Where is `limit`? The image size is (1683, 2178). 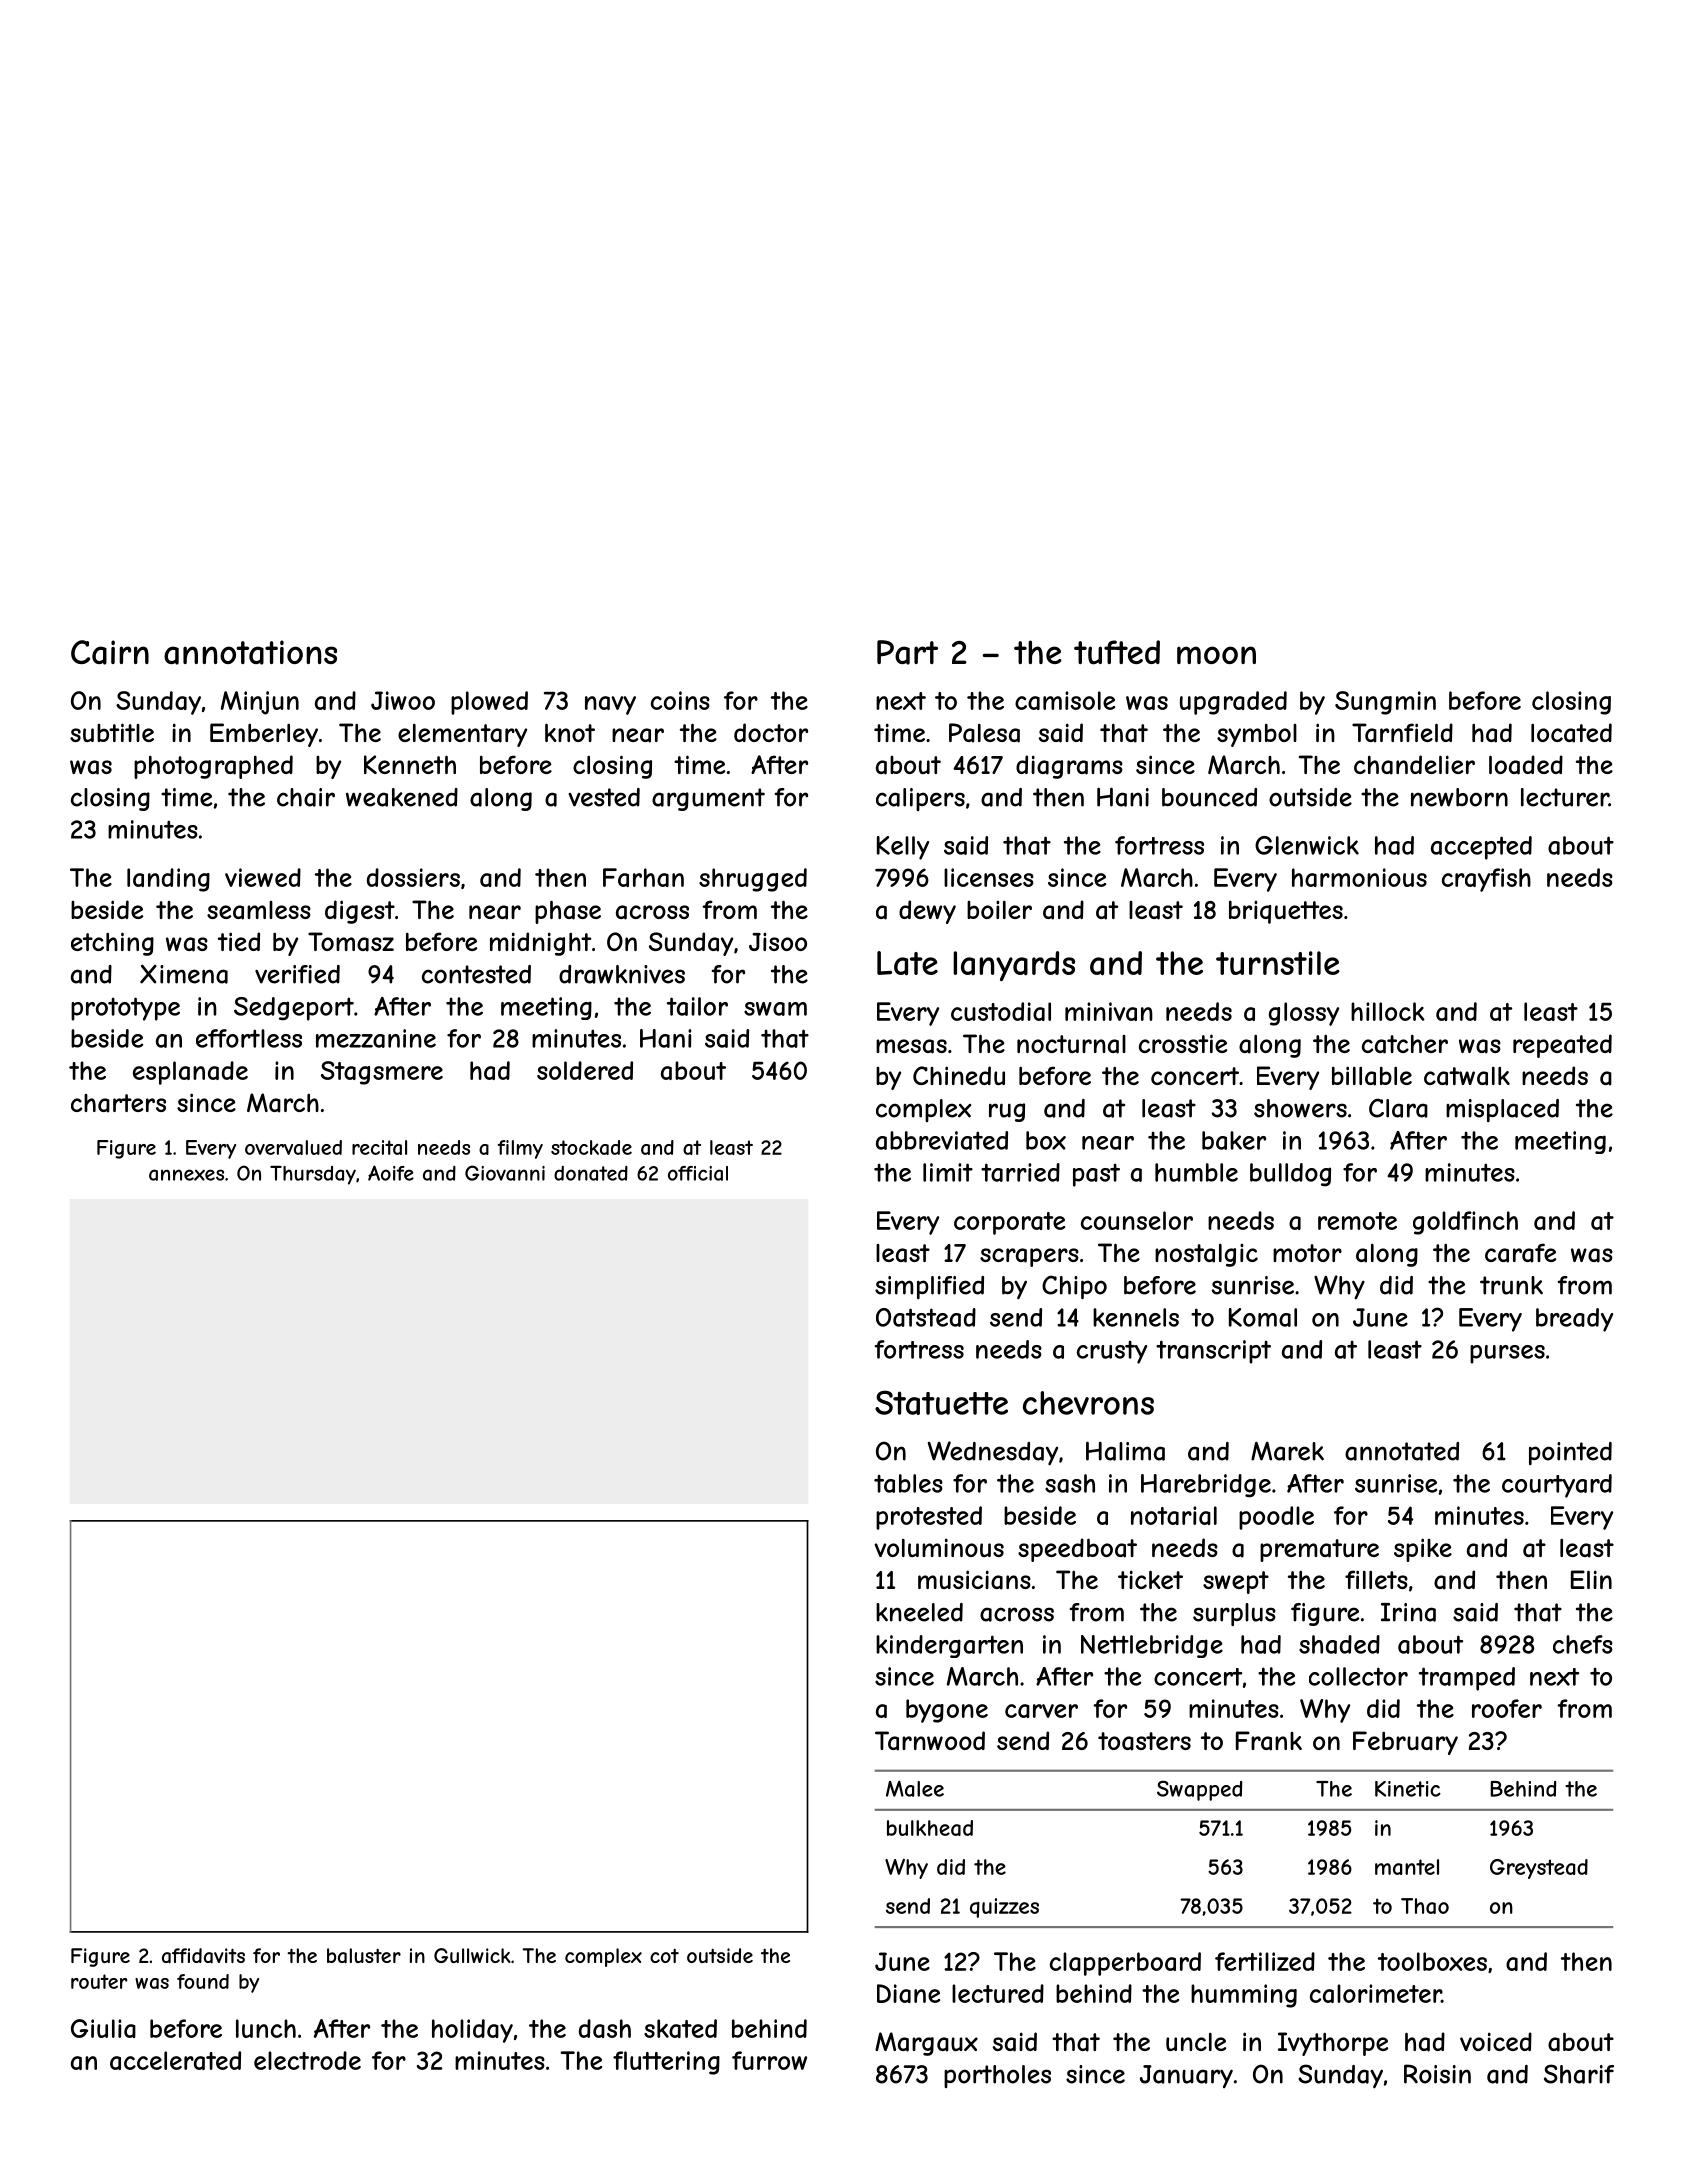
limit is located at coordinates (948, 1172).
